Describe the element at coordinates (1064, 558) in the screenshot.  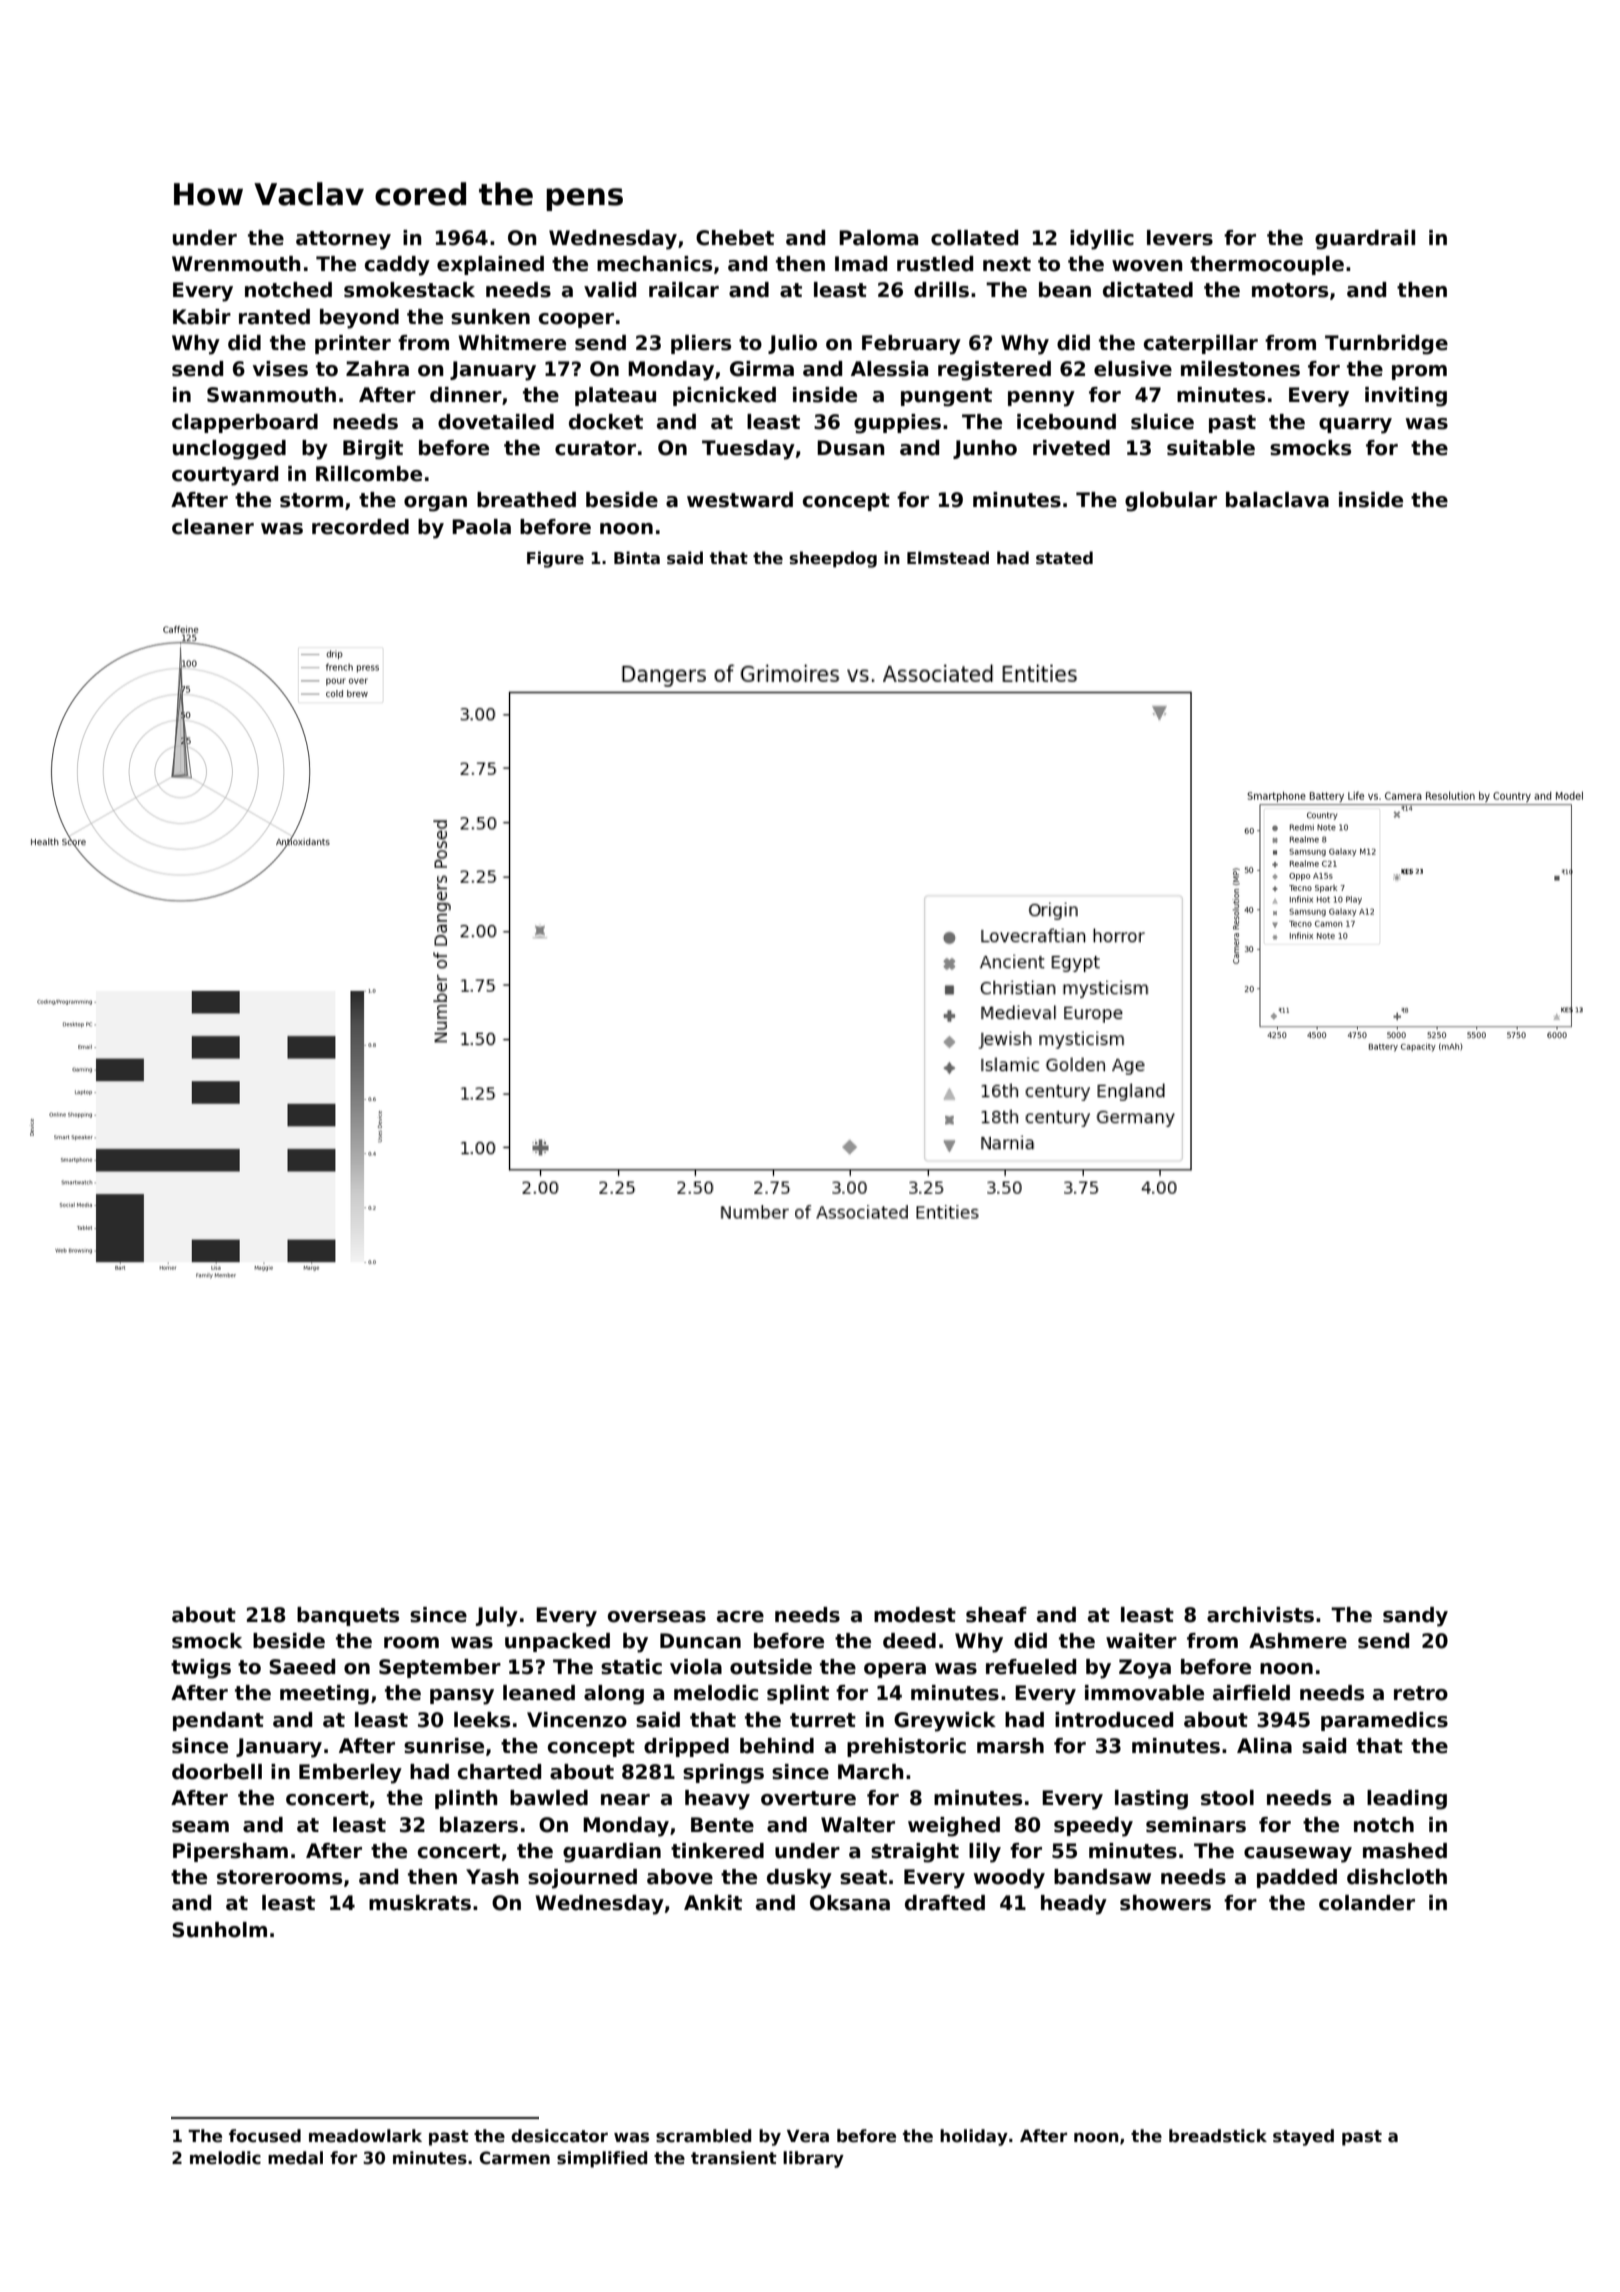
I see `stated` at that location.
